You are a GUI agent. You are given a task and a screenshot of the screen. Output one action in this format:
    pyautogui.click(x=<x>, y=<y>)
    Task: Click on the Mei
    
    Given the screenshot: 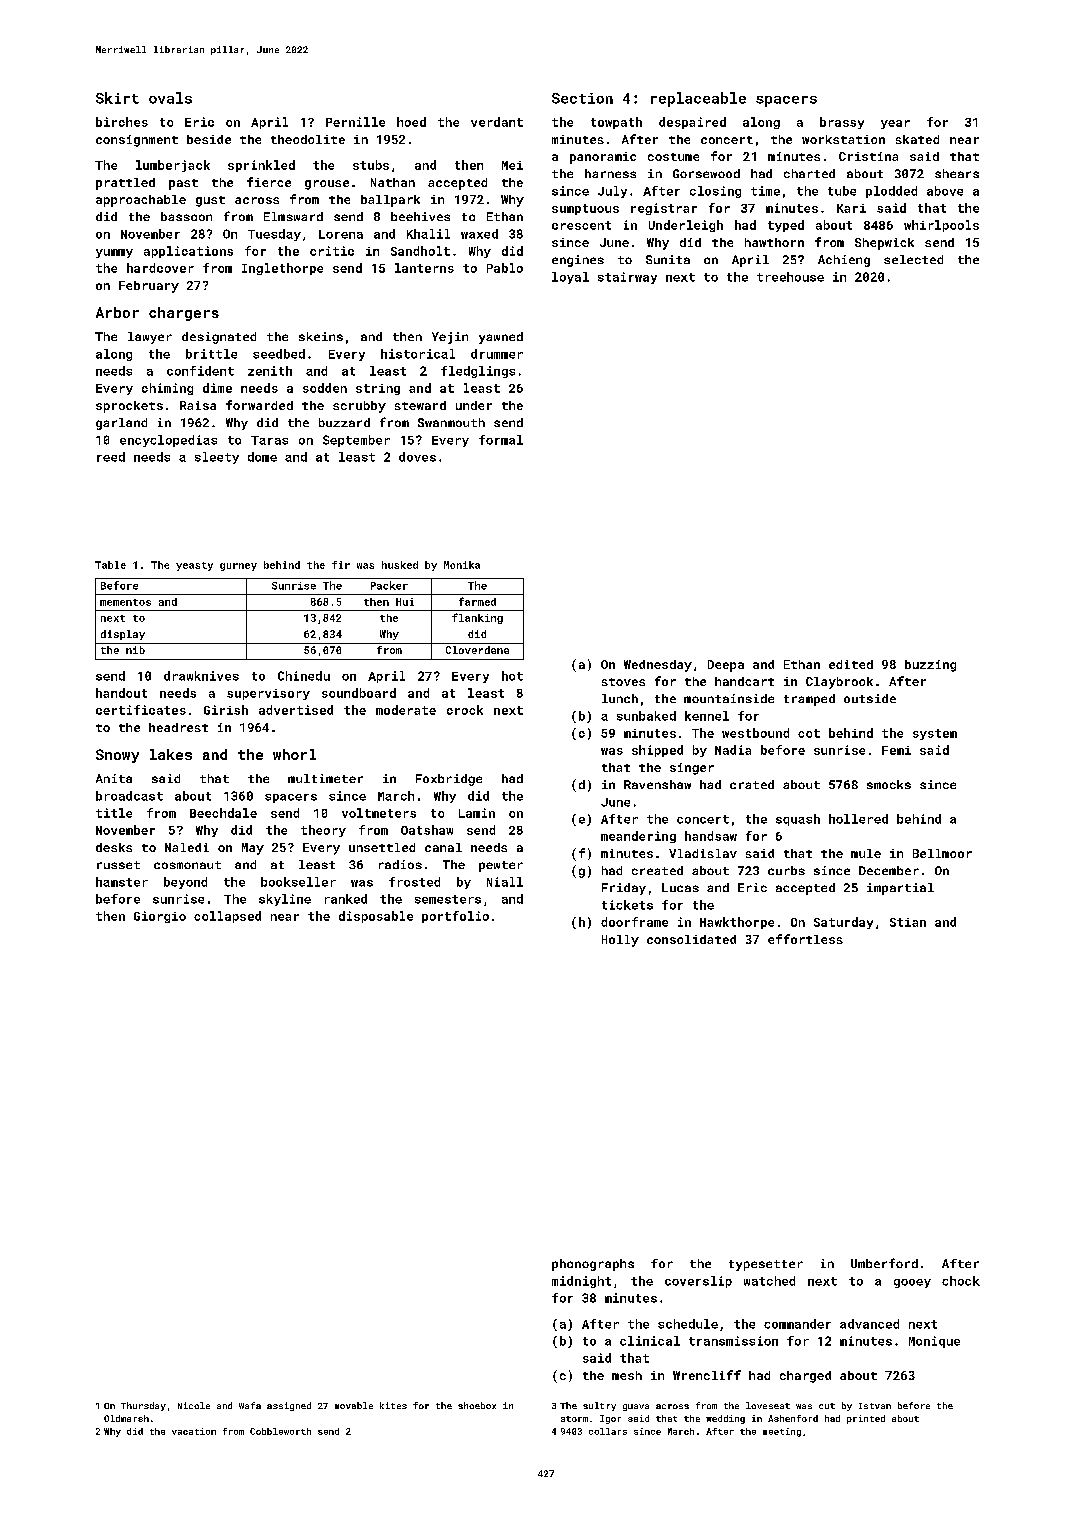 What is the action you would take?
    pyautogui.click(x=512, y=165)
